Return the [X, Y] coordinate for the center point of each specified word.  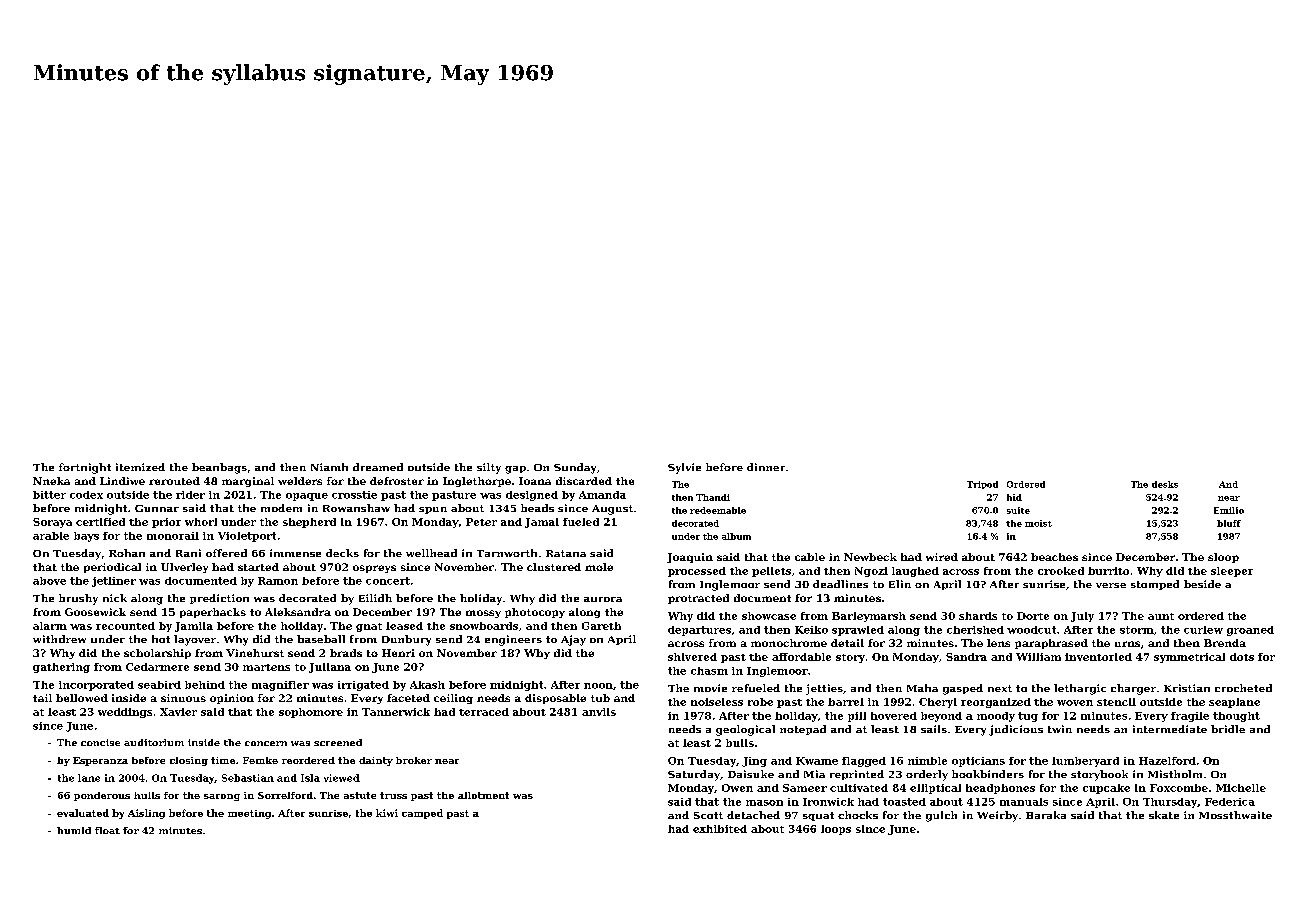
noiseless [717, 702]
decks [342, 553]
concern [266, 743]
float [107, 830]
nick [115, 598]
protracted [698, 599]
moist [1038, 523]
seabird [159, 685]
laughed [915, 572]
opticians [978, 762]
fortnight [85, 468]
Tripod [982, 485]
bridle [1228, 729]
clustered [554, 567]
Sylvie [684, 468]
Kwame [817, 761]
